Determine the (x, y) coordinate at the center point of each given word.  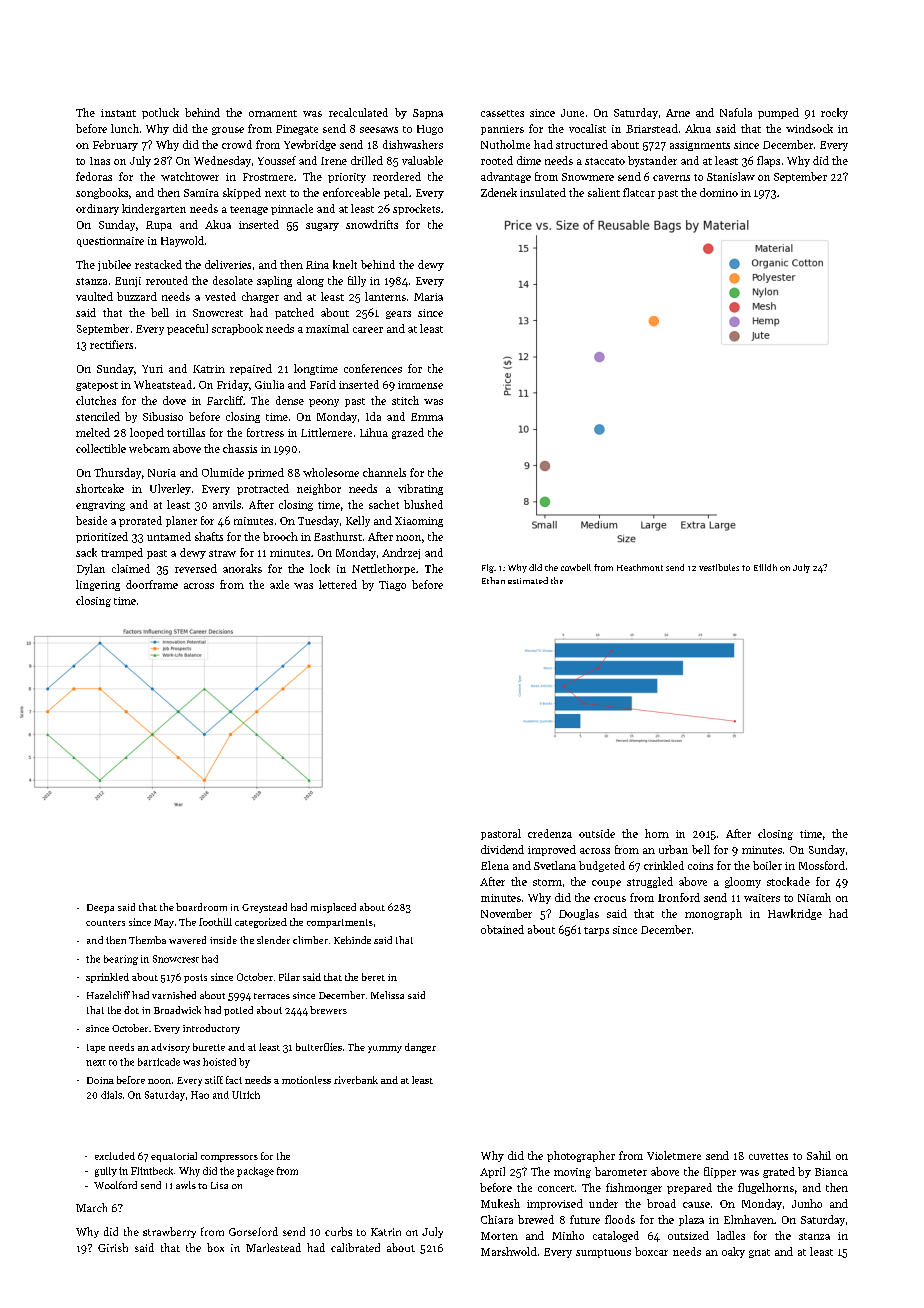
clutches (96, 400)
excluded (115, 1156)
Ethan (493, 580)
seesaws (379, 130)
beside (91, 520)
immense (420, 385)
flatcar (639, 192)
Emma (427, 417)
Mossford (822, 865)
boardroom (201, 907)
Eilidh (765, 567)
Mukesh (500, 1203)
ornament (273, 113)
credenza (550, 833)
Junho (807, 1203)
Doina (100, 1080)
